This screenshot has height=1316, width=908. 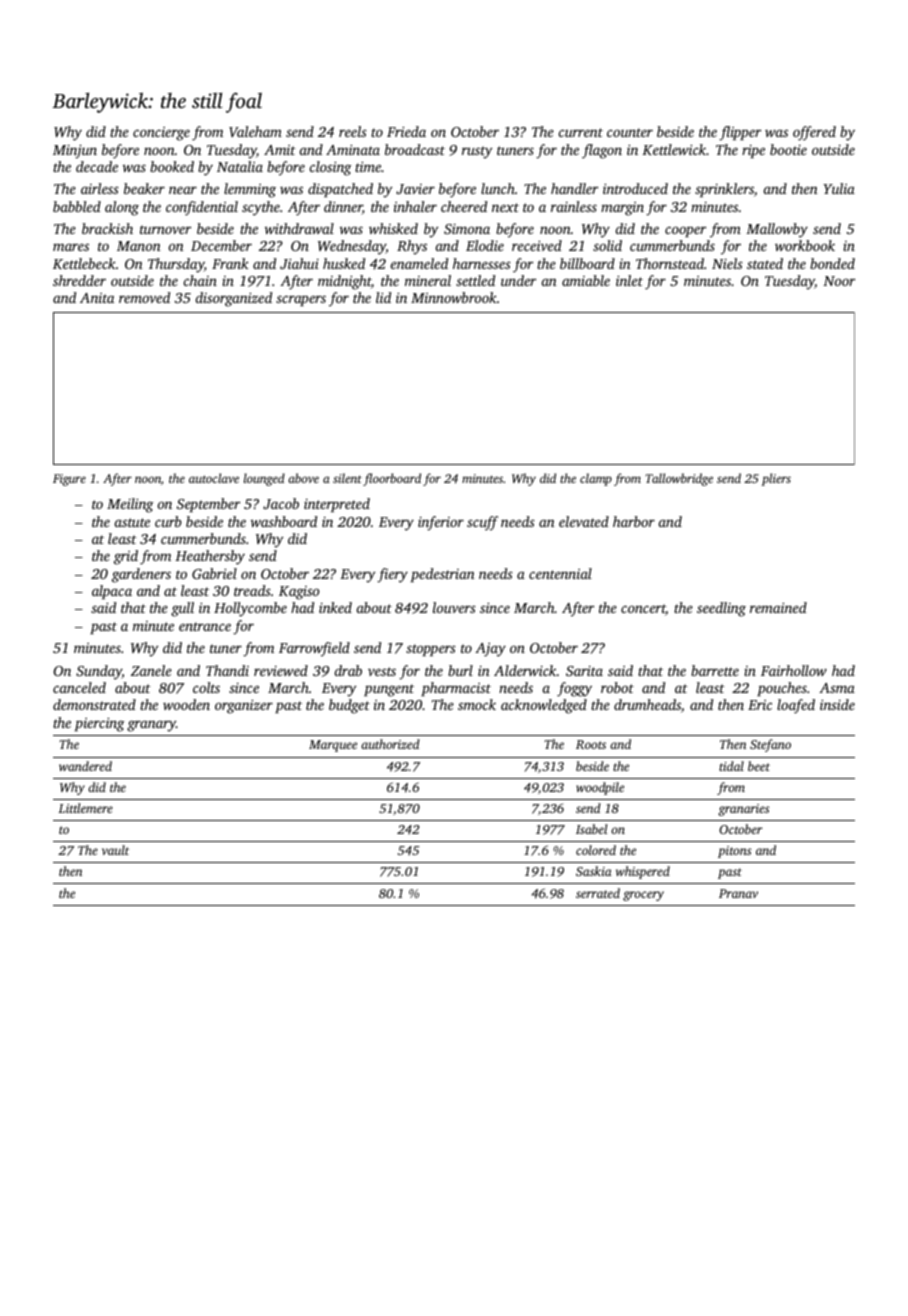 I want to click on Figure, so click(x=69, y=480).
